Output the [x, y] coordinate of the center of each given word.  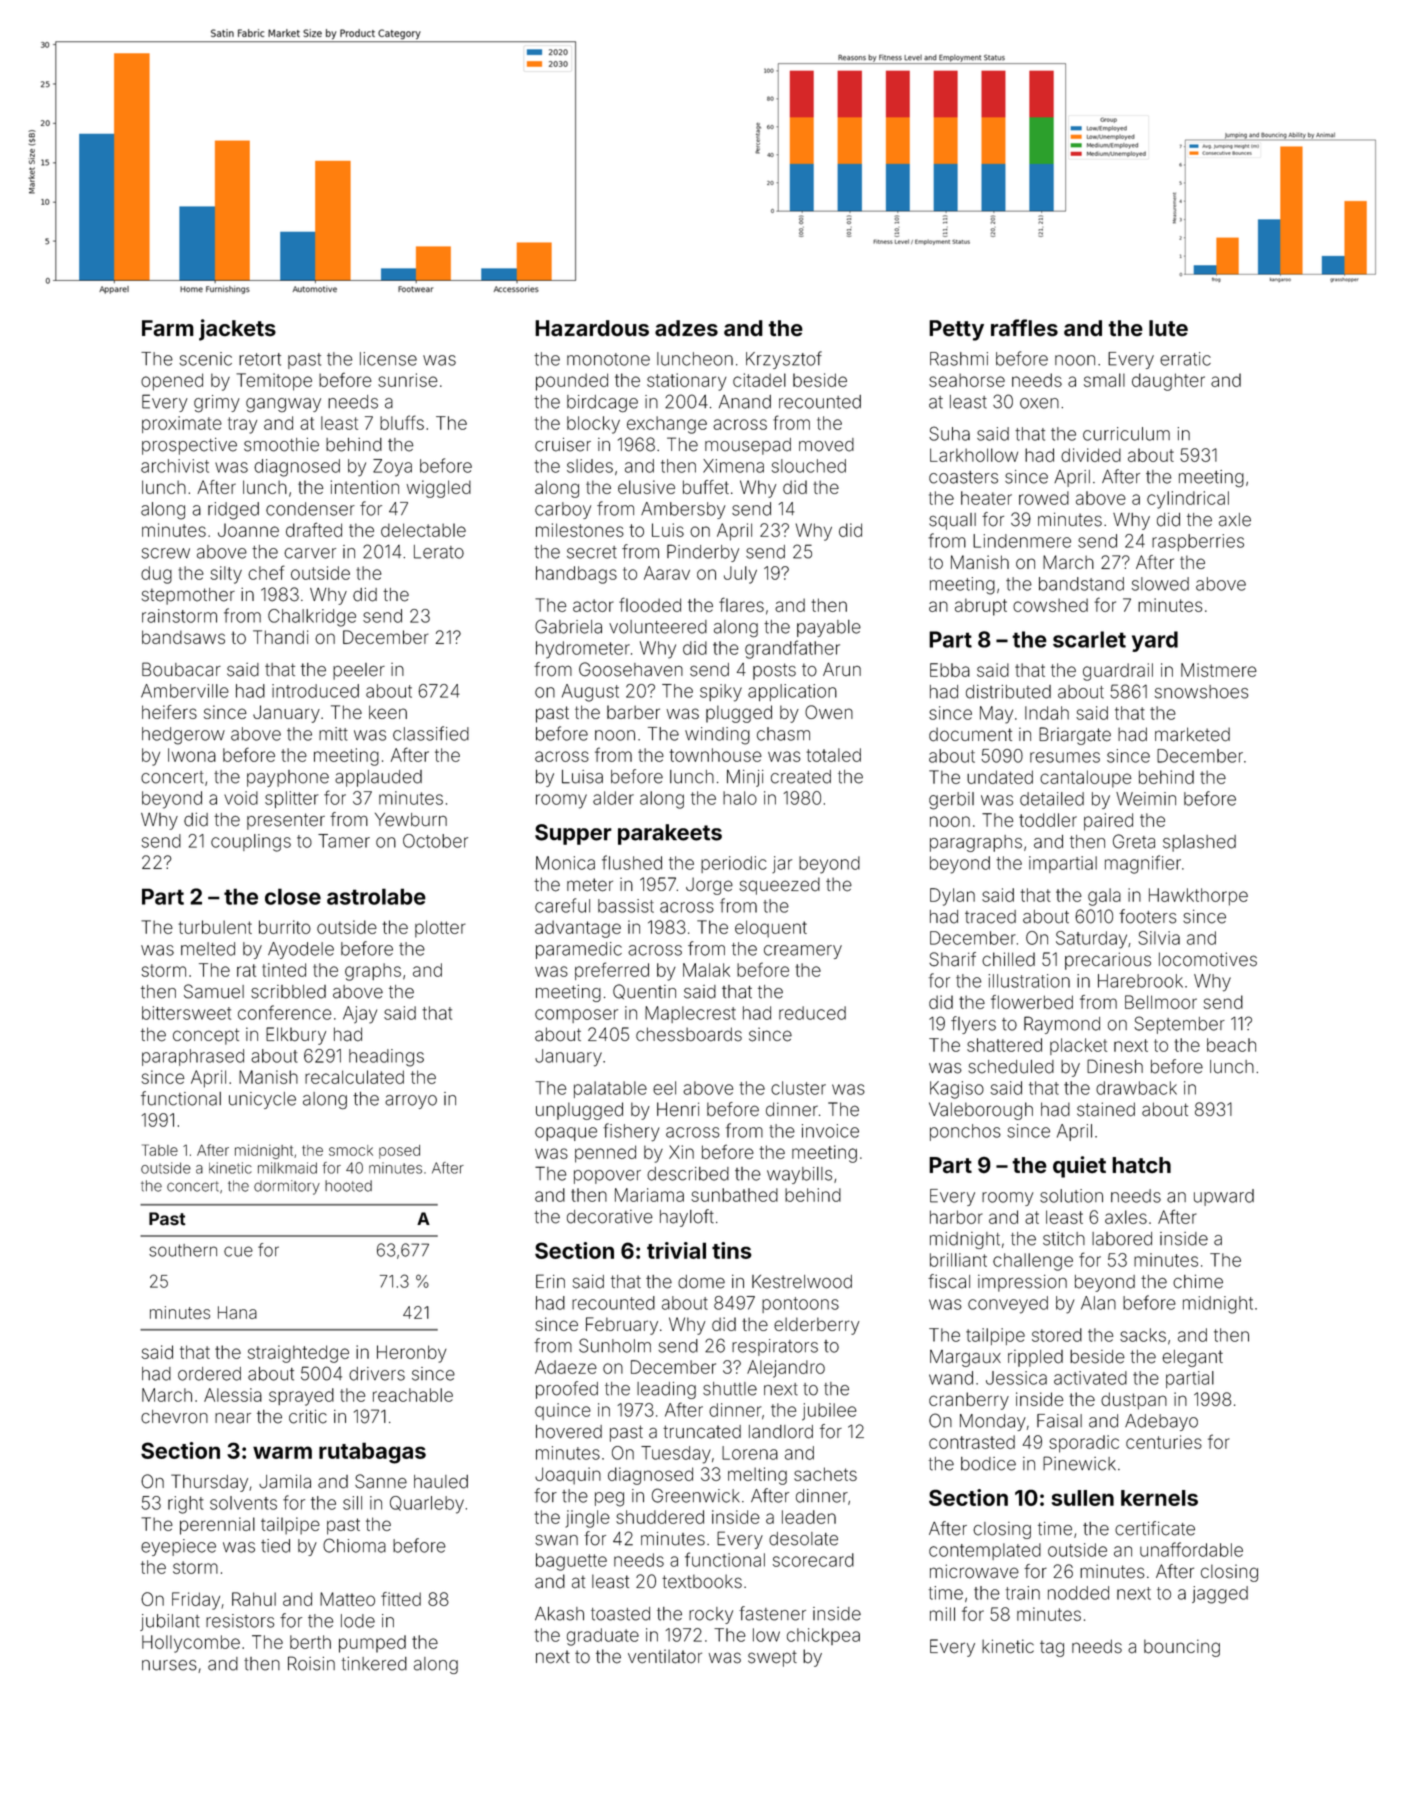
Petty [956, 330]
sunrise [408, 380]
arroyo [411, 1102]
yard [1155, 641]
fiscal [949, 1281]
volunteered [658, 627]
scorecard [813, 1560]
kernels [1159, 1498]
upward [1224, 1197]
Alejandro [786, 1369]
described [688, 1174]
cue [238, 1251]
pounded [572, 382]
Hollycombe [191, 1644]
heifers [169, 712]
